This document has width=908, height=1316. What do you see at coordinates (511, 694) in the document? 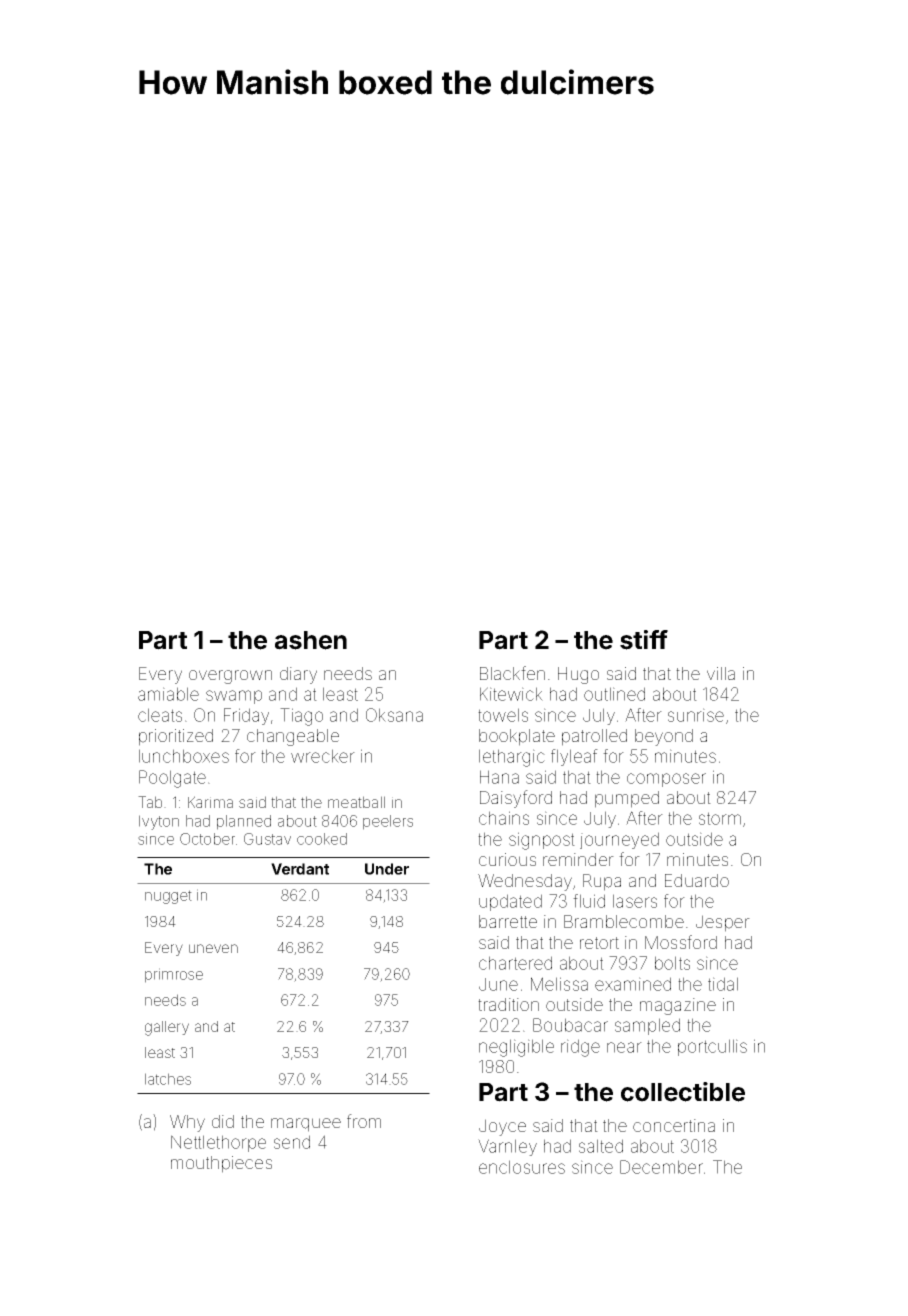
I see `Kitewick` at bounding box center [511, 694].
